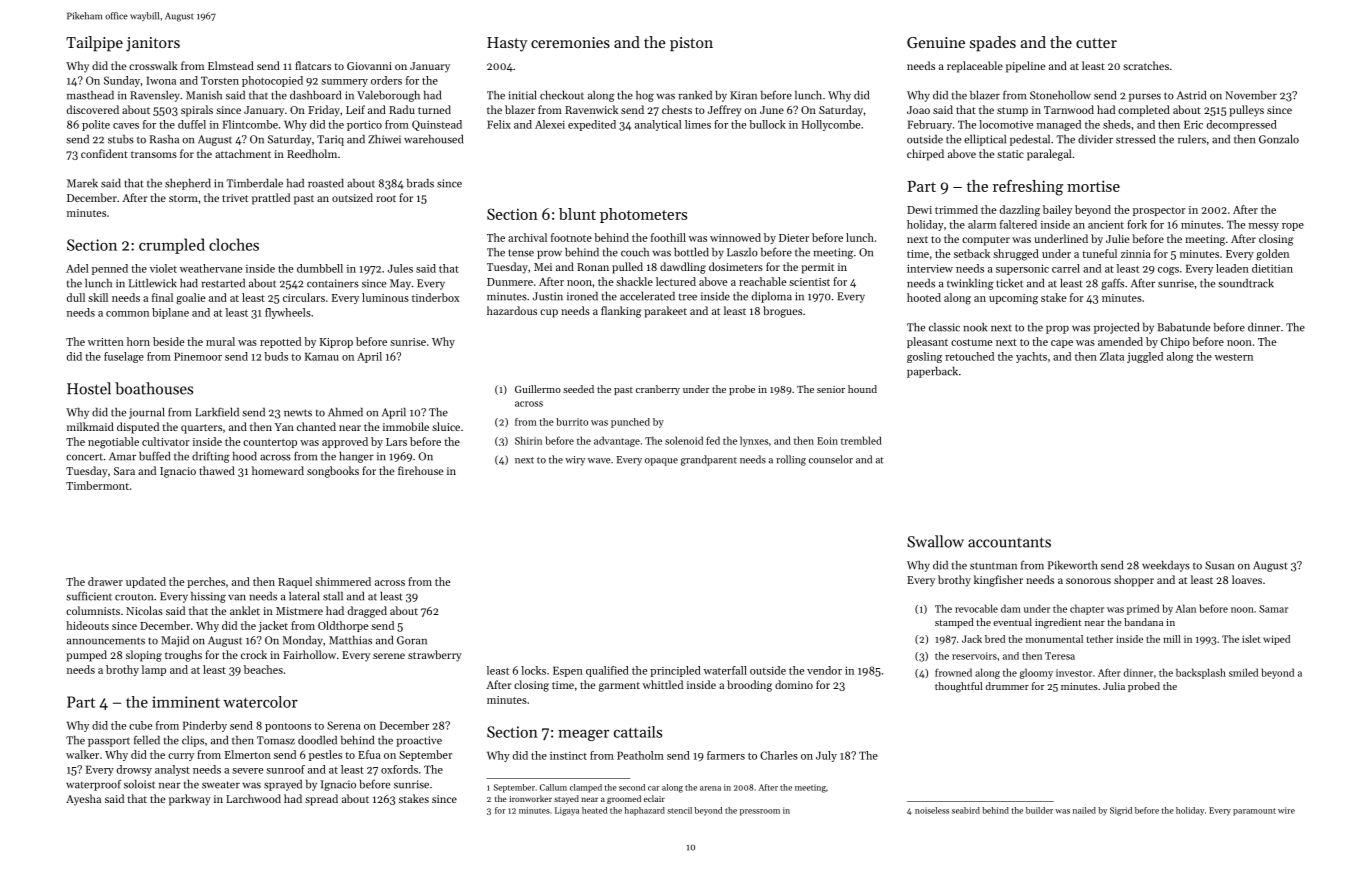  What do you see at coordinates (1234, 357) in the screenshot?
I see `western` at bounding box center [1234, 357].
